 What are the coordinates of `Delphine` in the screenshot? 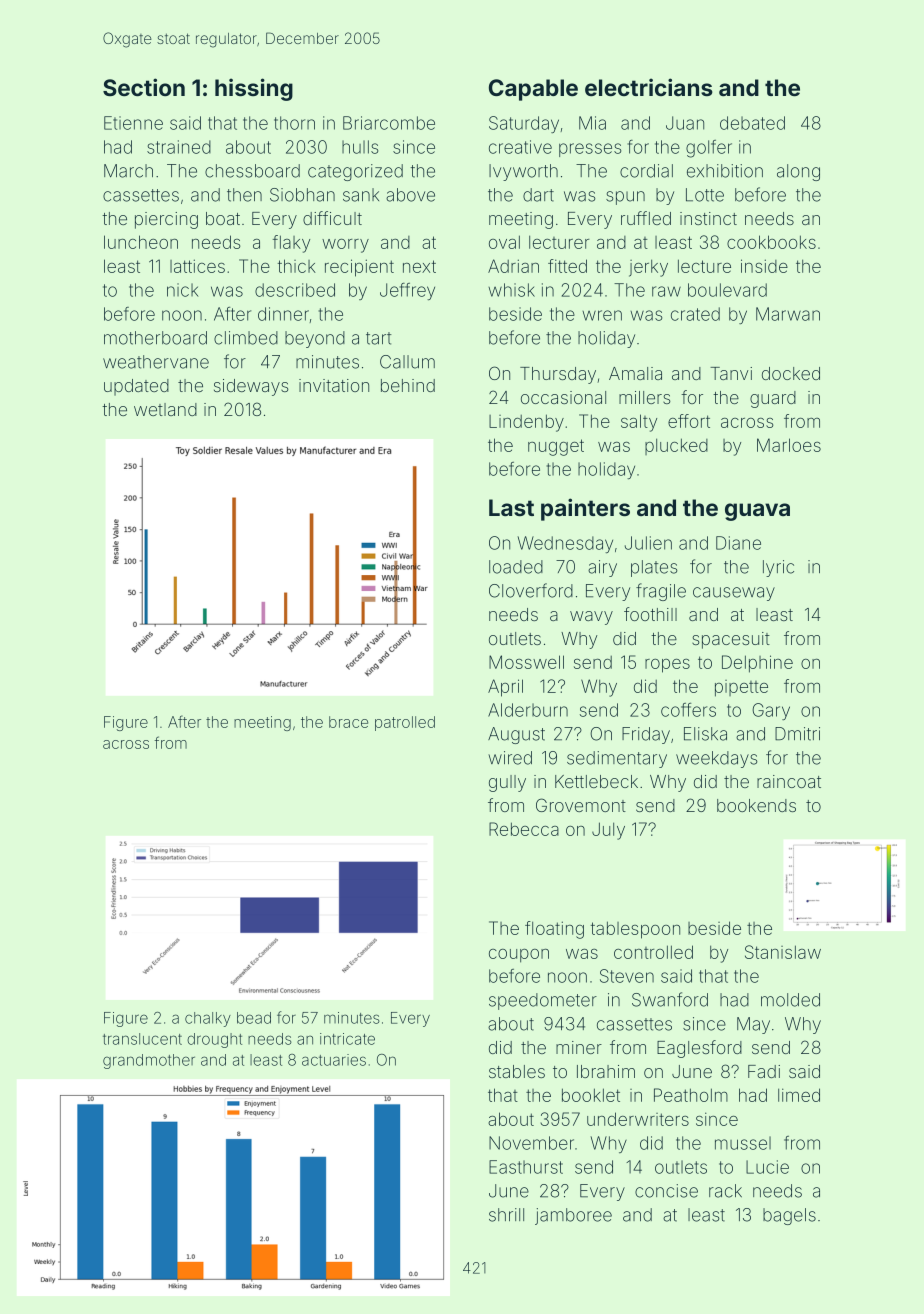 It's located at (757, 664).
